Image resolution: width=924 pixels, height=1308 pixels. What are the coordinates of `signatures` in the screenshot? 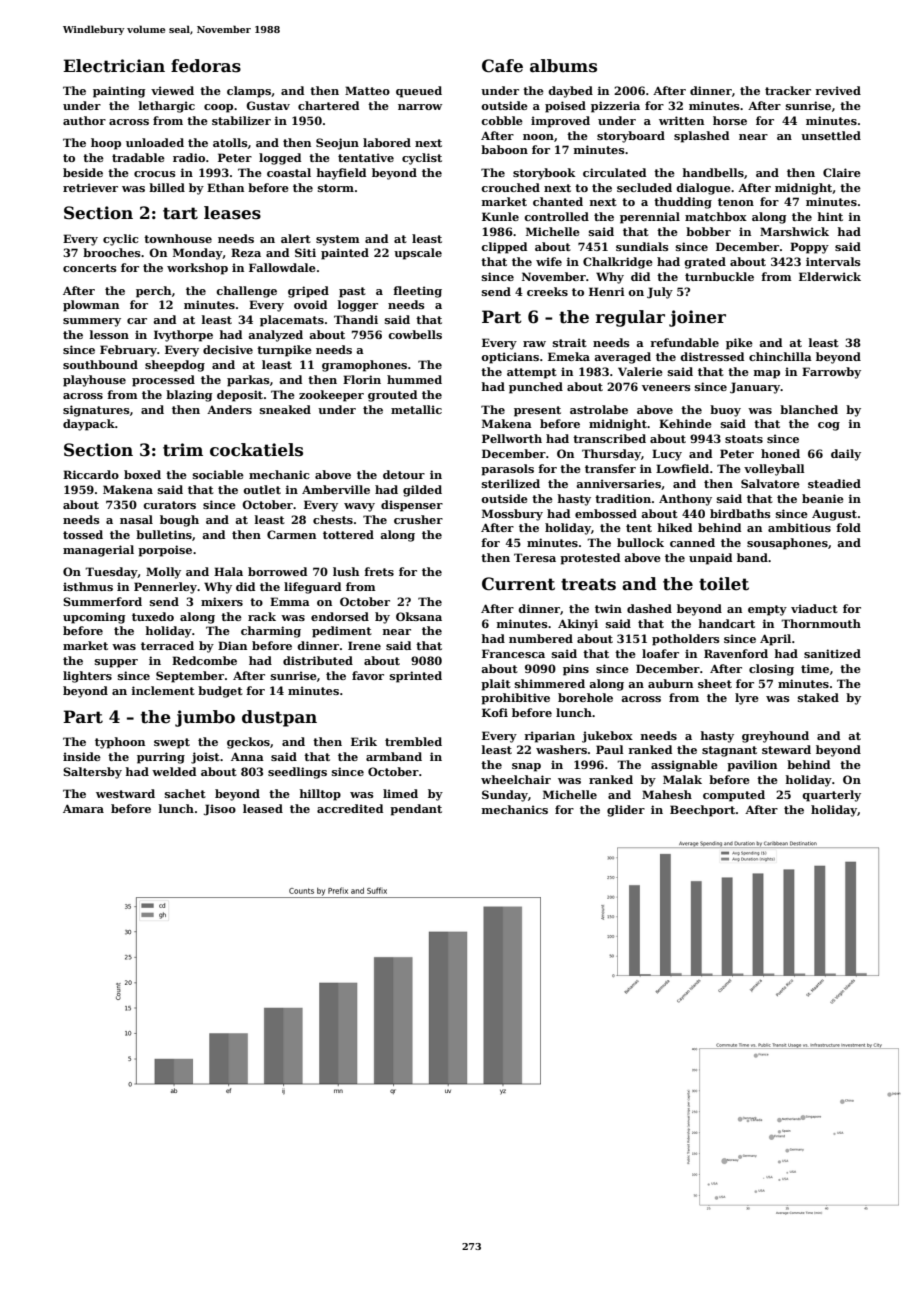 It's located at (96, 411).
